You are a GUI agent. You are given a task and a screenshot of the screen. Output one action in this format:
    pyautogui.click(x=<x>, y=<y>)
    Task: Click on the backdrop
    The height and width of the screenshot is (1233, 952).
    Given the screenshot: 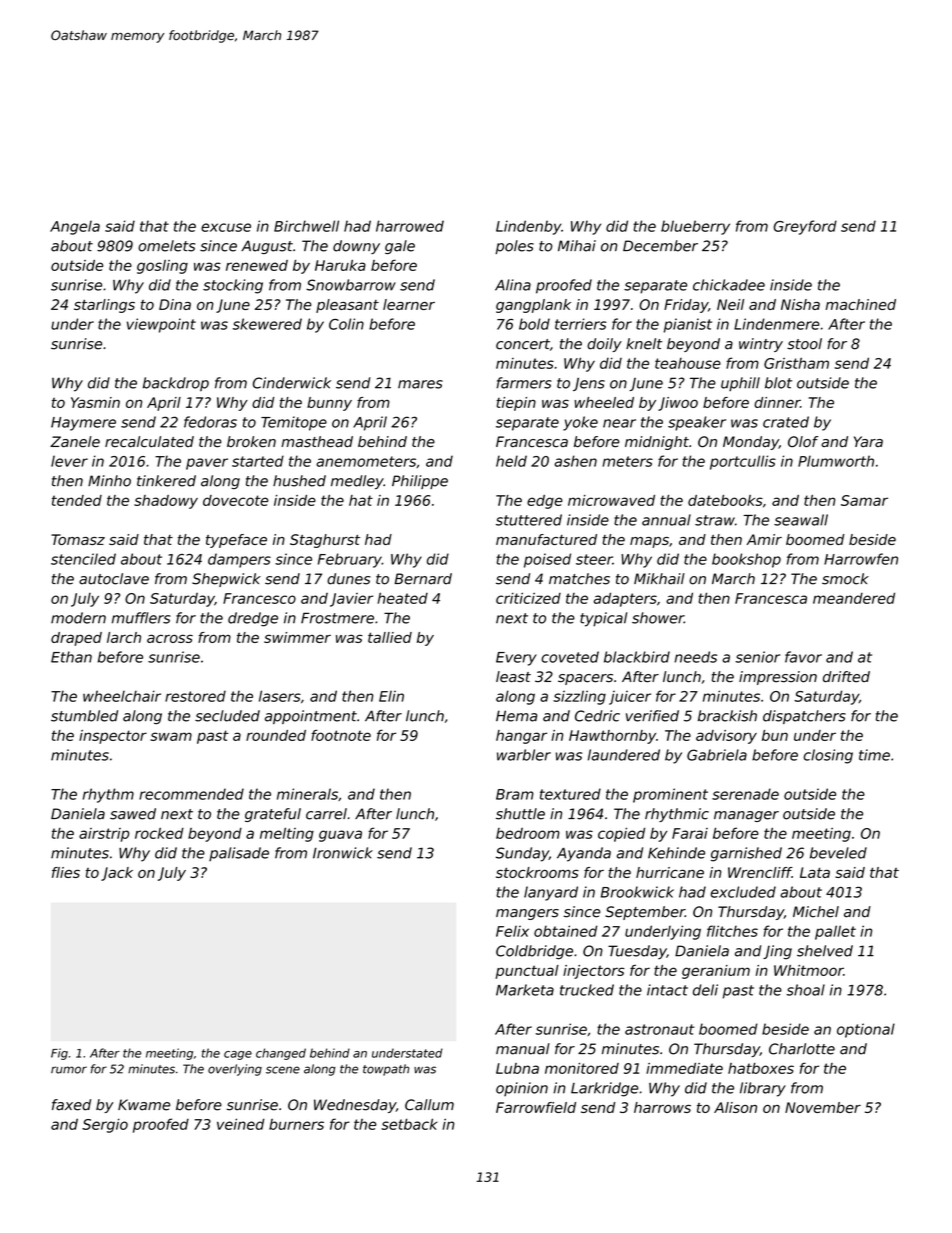 What is the action you would take?
    pyautogui.click(x=176, y=384)
